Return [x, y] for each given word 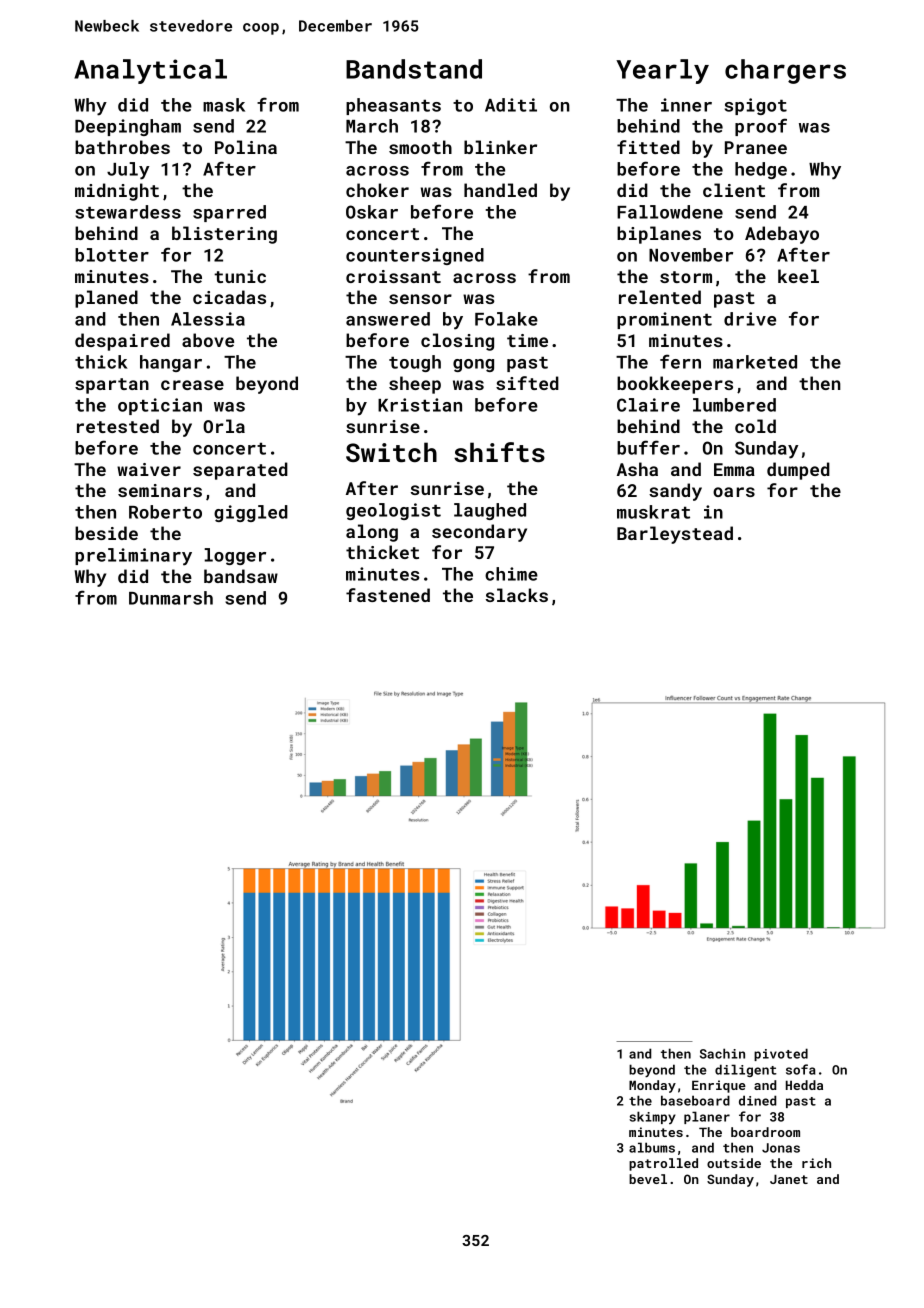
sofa [801, 1069]
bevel [648, 1179]
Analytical [150, 71]
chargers [785, 71]
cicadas [229, 297]
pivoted [781, 1054]
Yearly [662, 71]
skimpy [652, 1117]
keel [798, 276]
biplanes [659, 235]
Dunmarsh [171, 598]
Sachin [722, 1053]
